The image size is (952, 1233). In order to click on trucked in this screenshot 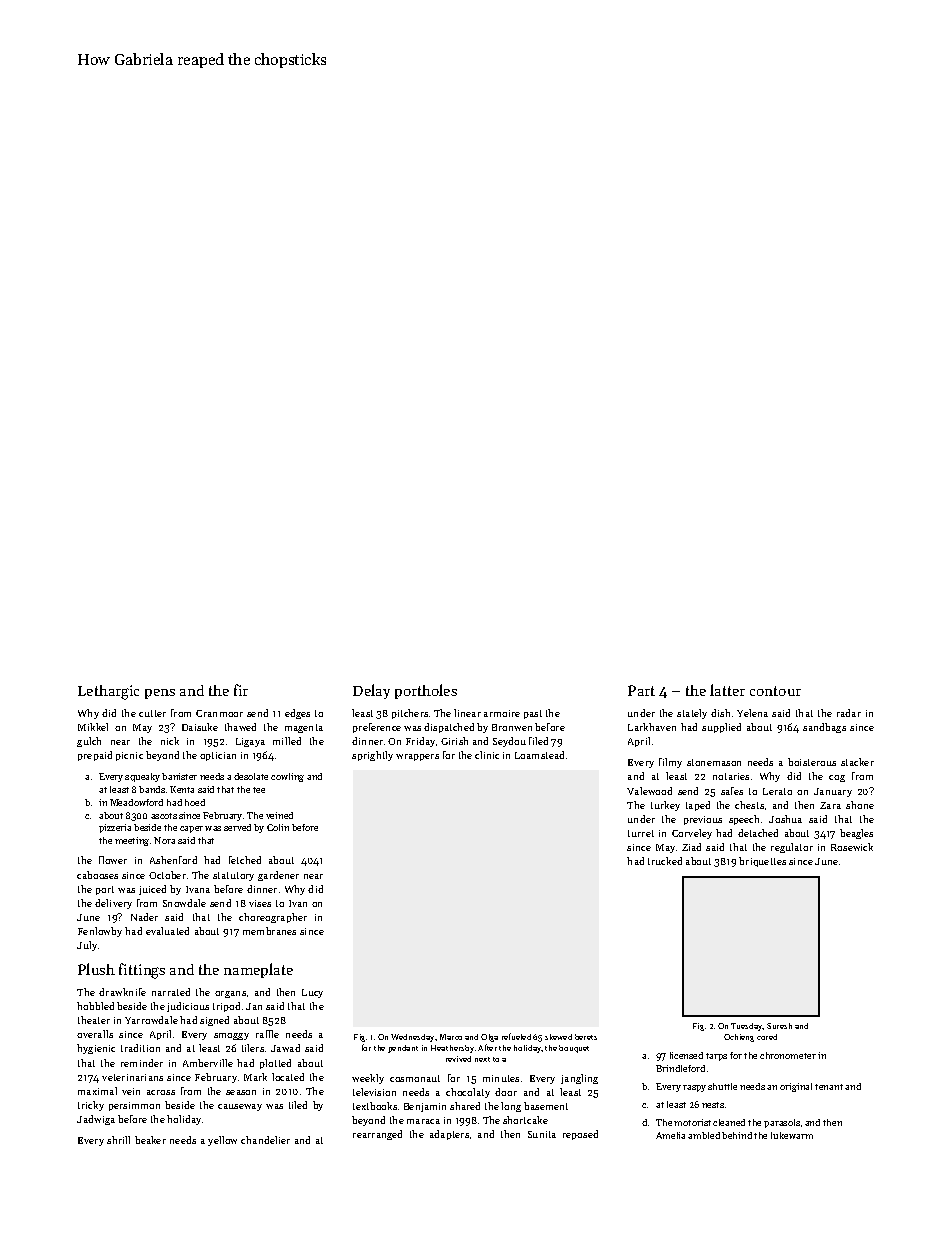, I will do `click(665, 861)`.
